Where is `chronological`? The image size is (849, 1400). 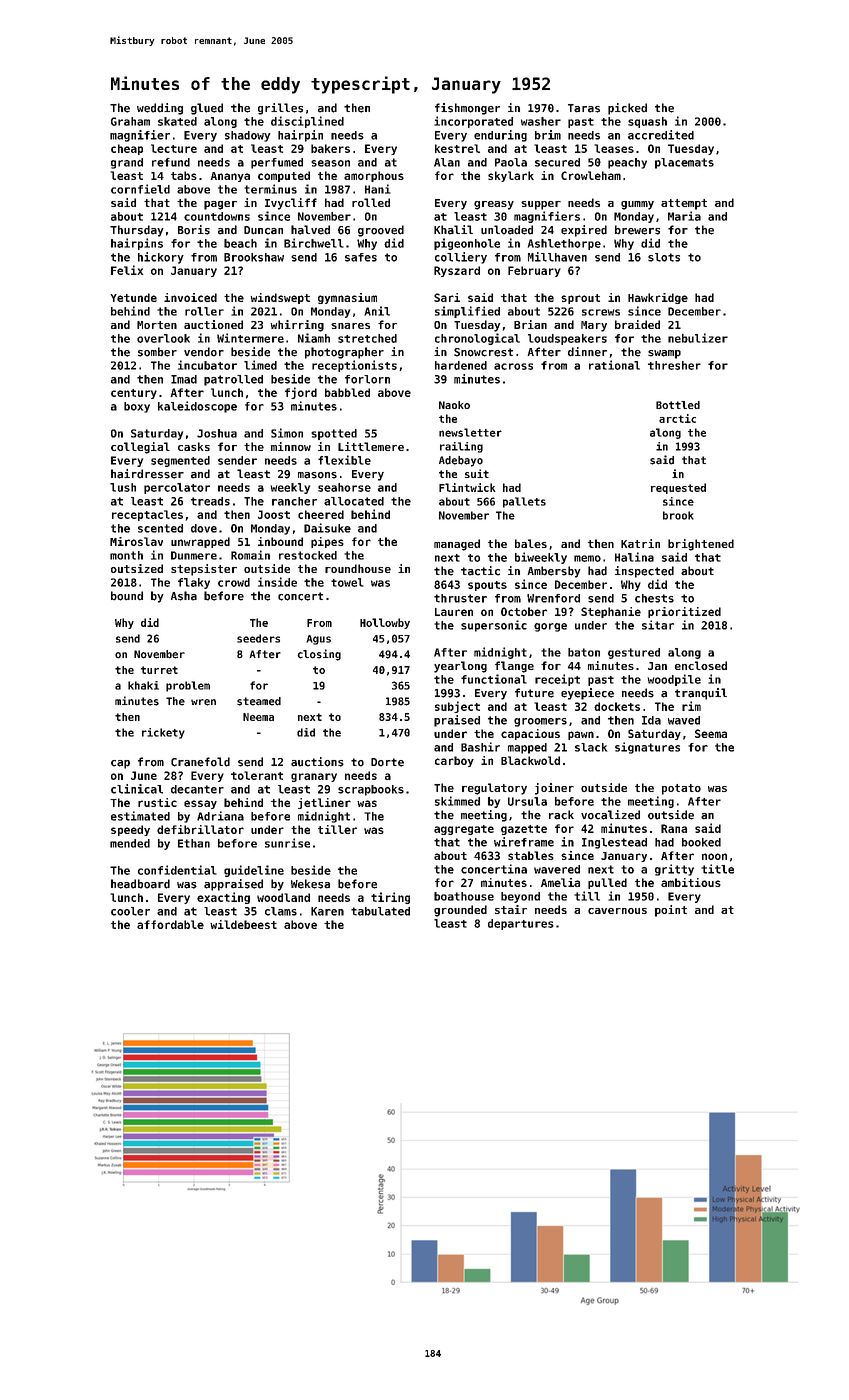 chronological is located at coordinates (477, 339).
